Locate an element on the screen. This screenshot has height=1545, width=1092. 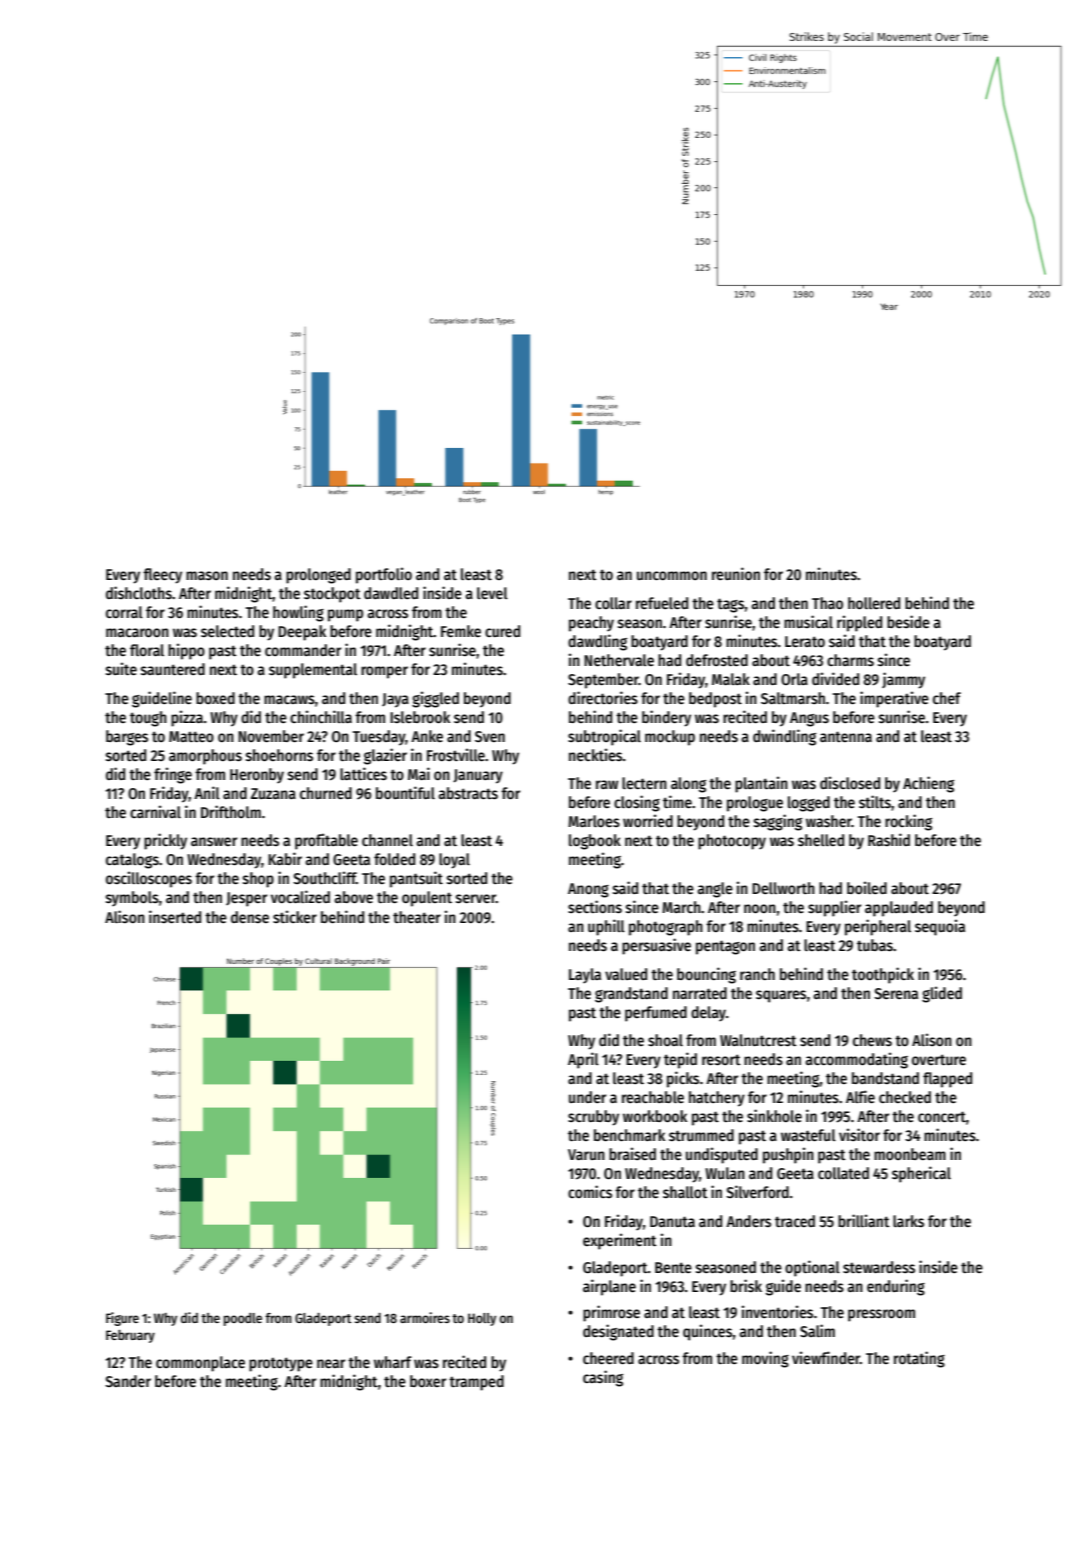
Thao is located at coordinates (827, 603).
